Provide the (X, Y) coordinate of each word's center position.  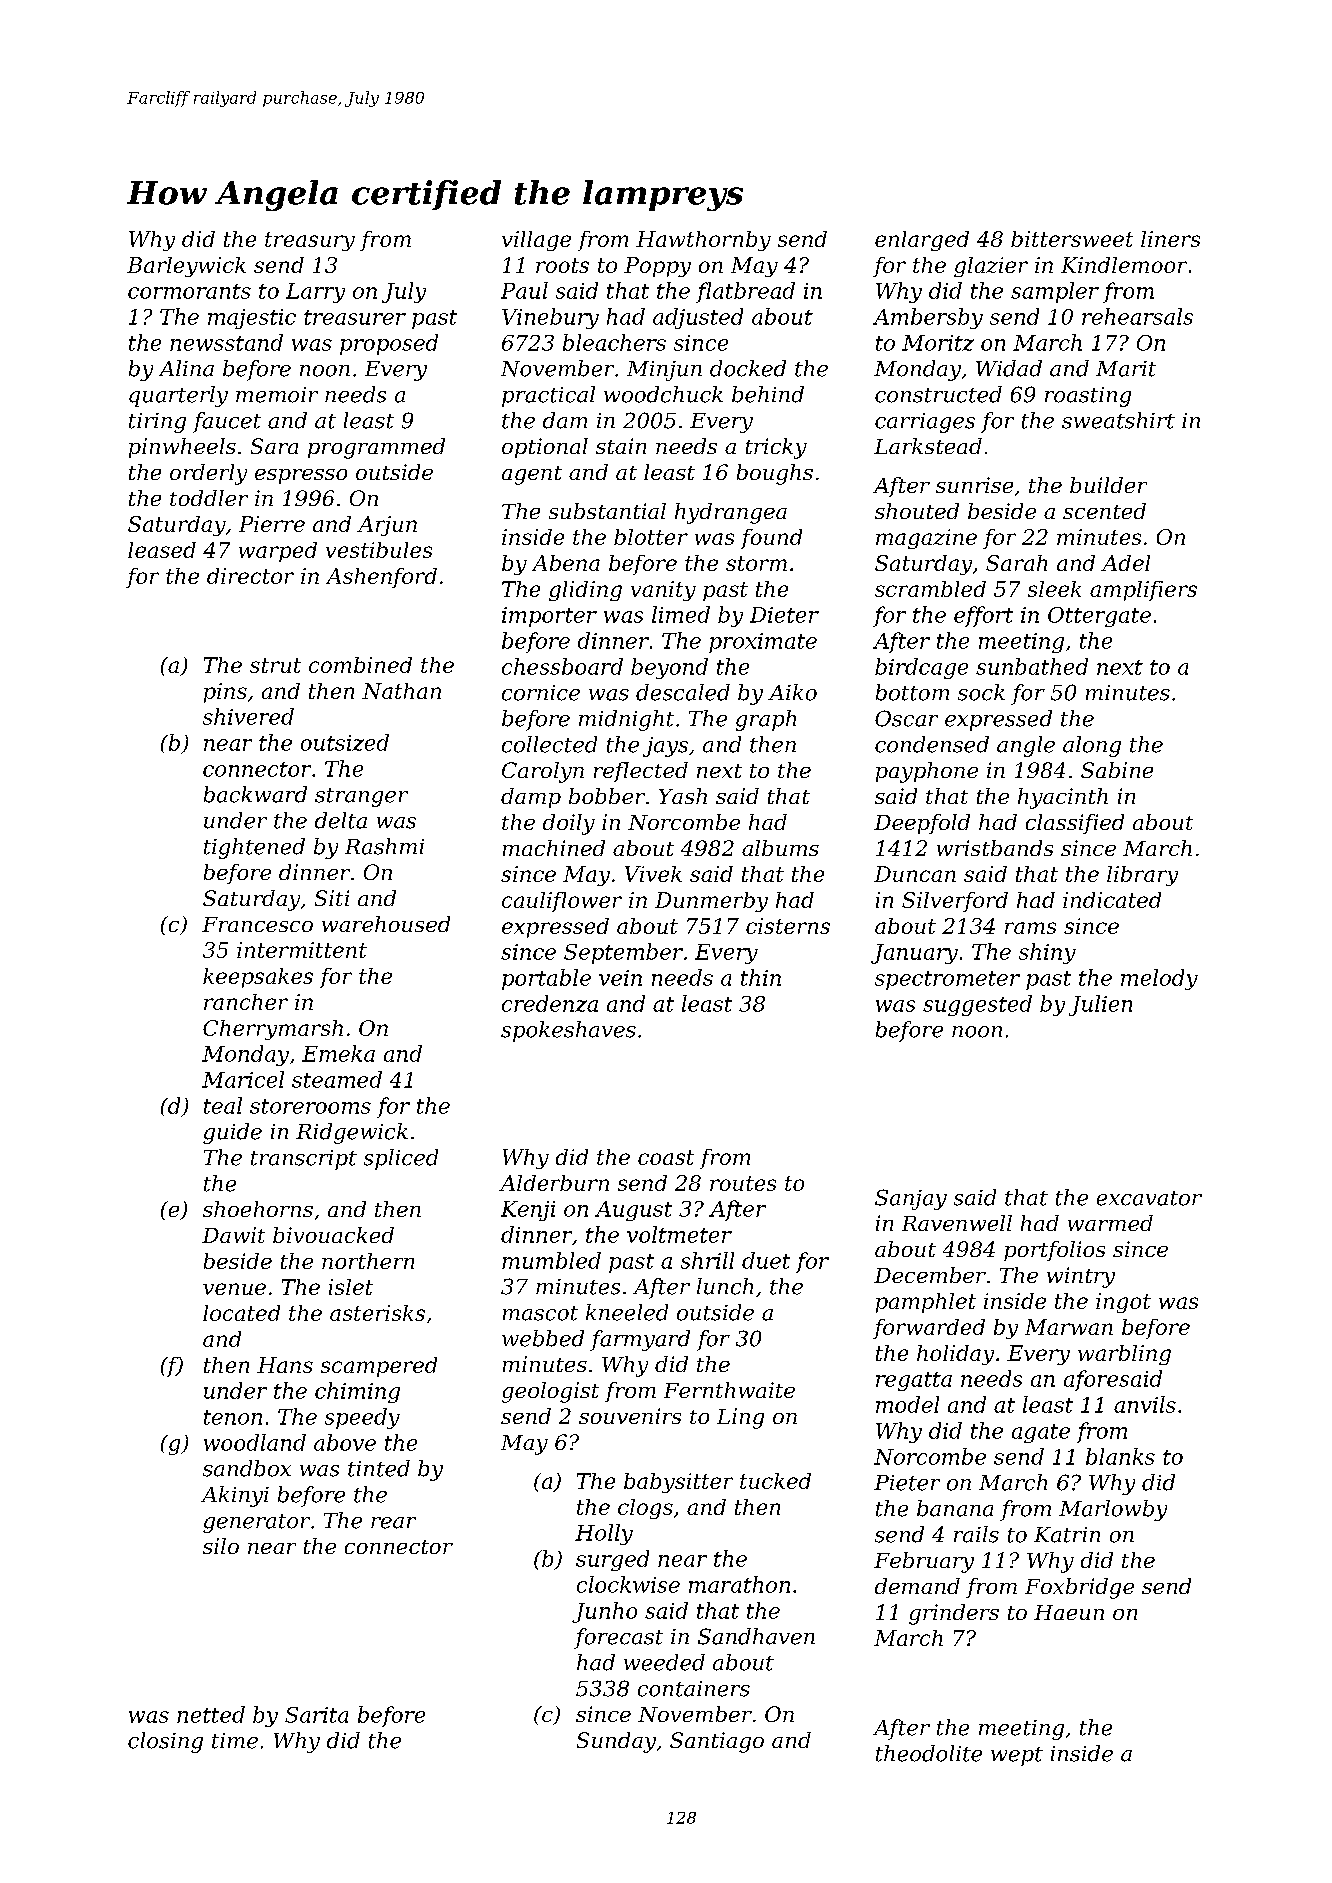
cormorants (189, 291)
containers (694, 1689)
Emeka (338, 1053)
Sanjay (911, 1199)
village (536, 241)
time (235, 1741)
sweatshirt (1118, 420)
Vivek (653, 874)
